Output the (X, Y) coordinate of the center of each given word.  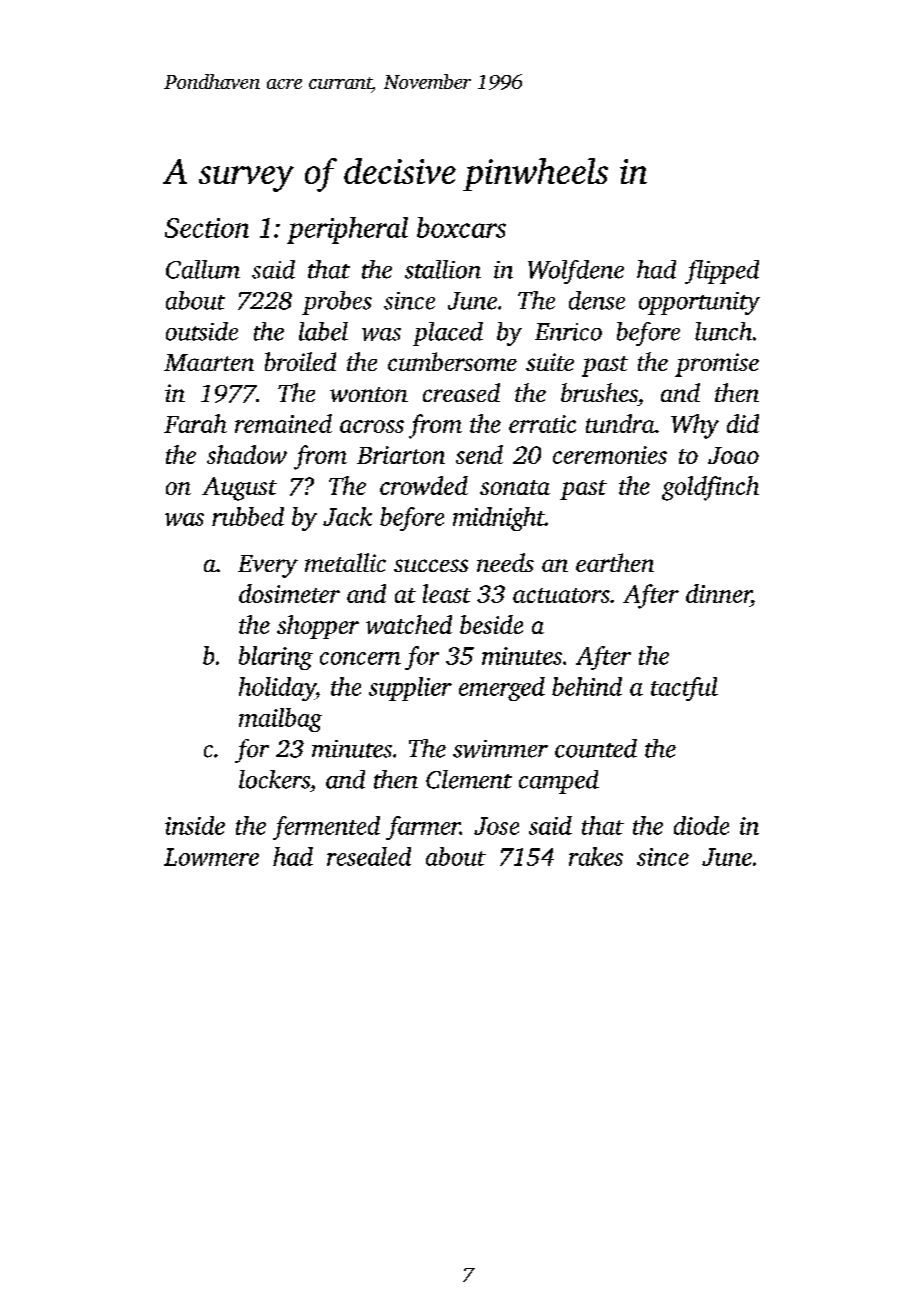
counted (596, 748)
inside (195, 825)
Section (207, 228)
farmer (423, 828)
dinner (718, 593)
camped (559, 782)
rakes (596, 856)
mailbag (280, 720)
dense (597, 300)
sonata (515, 487)
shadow (247, 454)
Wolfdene (576, 272)
